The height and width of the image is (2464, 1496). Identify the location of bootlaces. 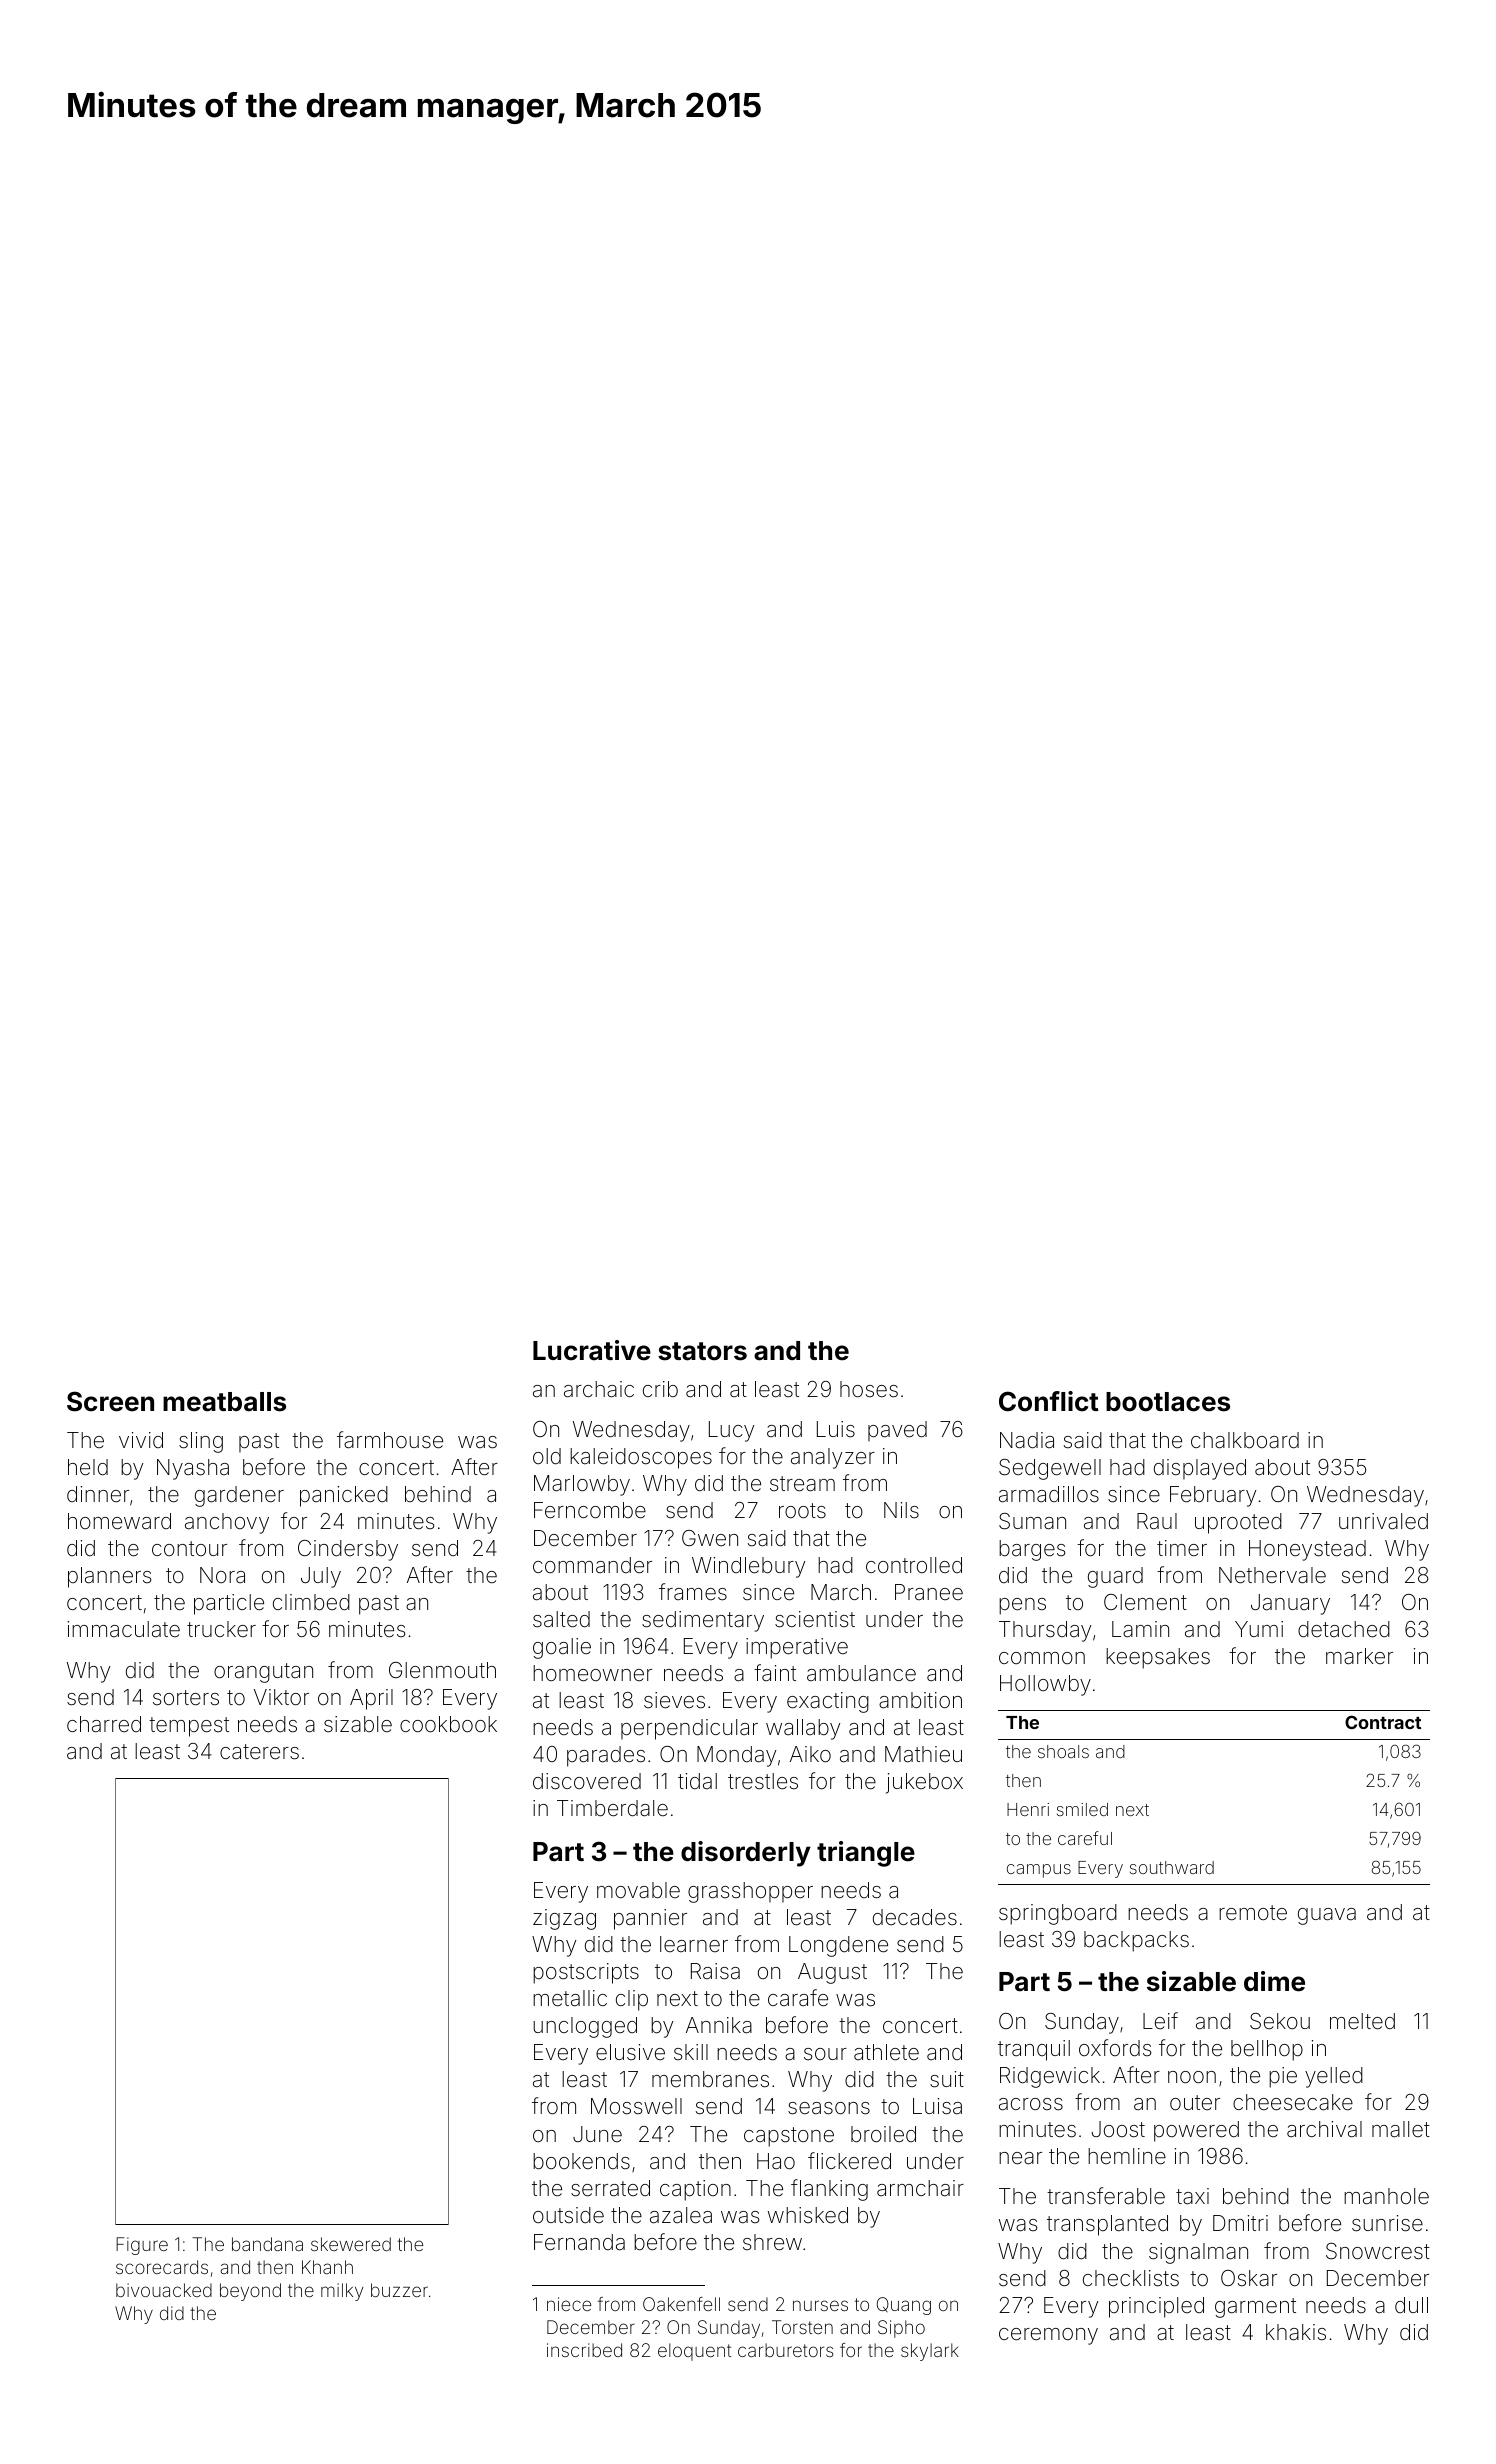
(1168, 1402).
